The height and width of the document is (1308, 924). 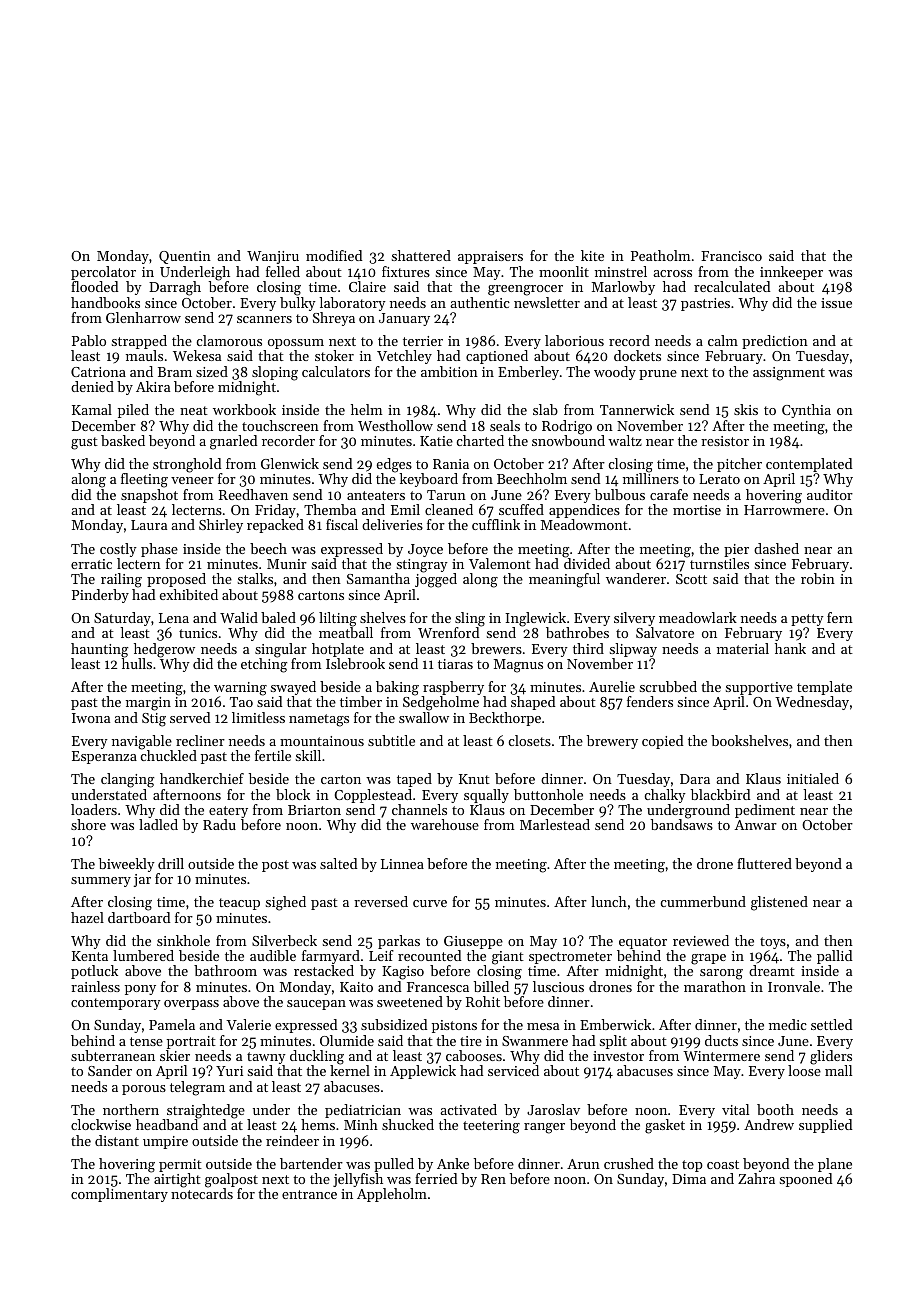 What do you see at coordinates (568, 440) in the document?
I see `snowbound` at bounding box center [568, 440].
